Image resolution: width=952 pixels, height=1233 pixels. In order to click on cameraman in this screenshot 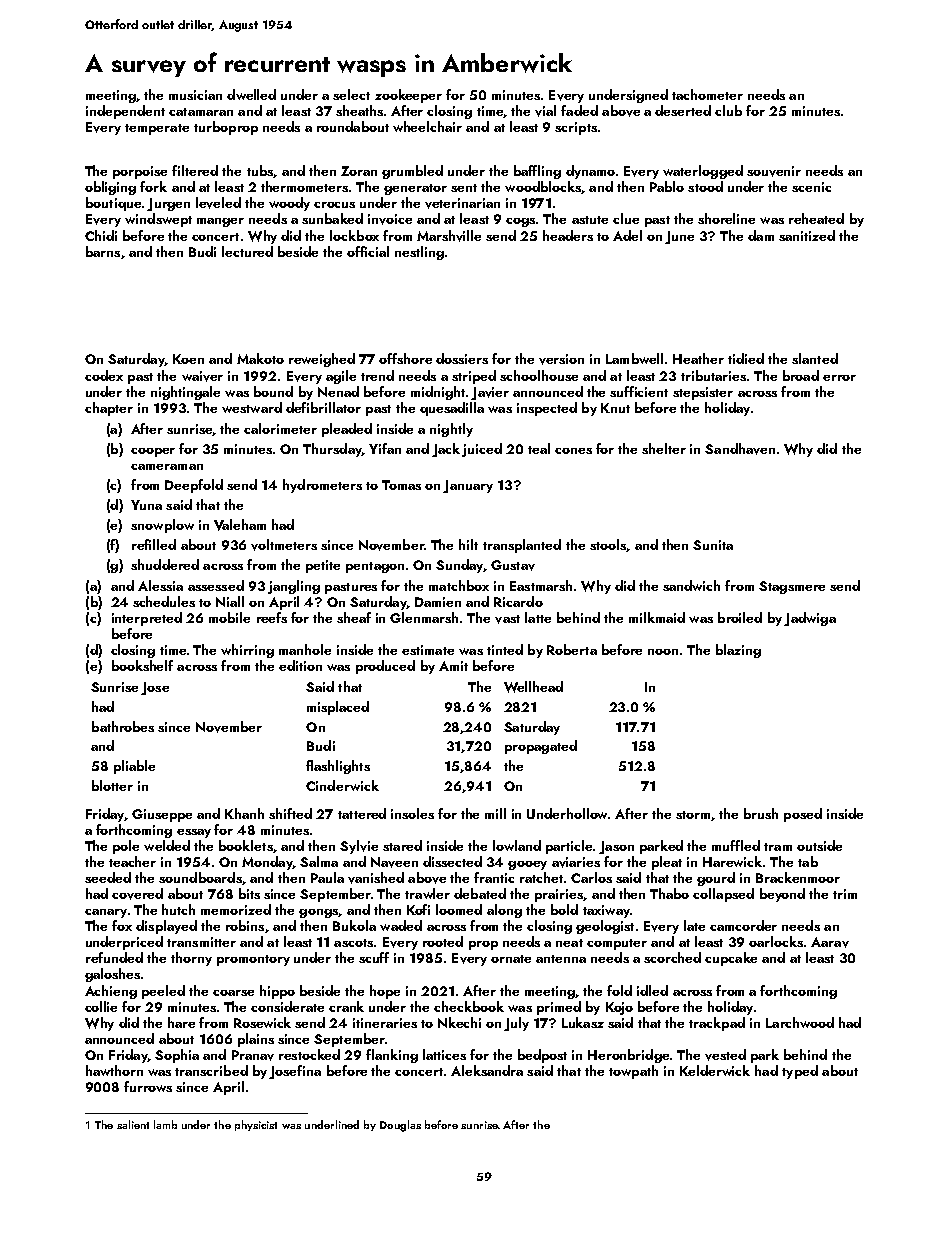, I will do `click(167, 467)`.
